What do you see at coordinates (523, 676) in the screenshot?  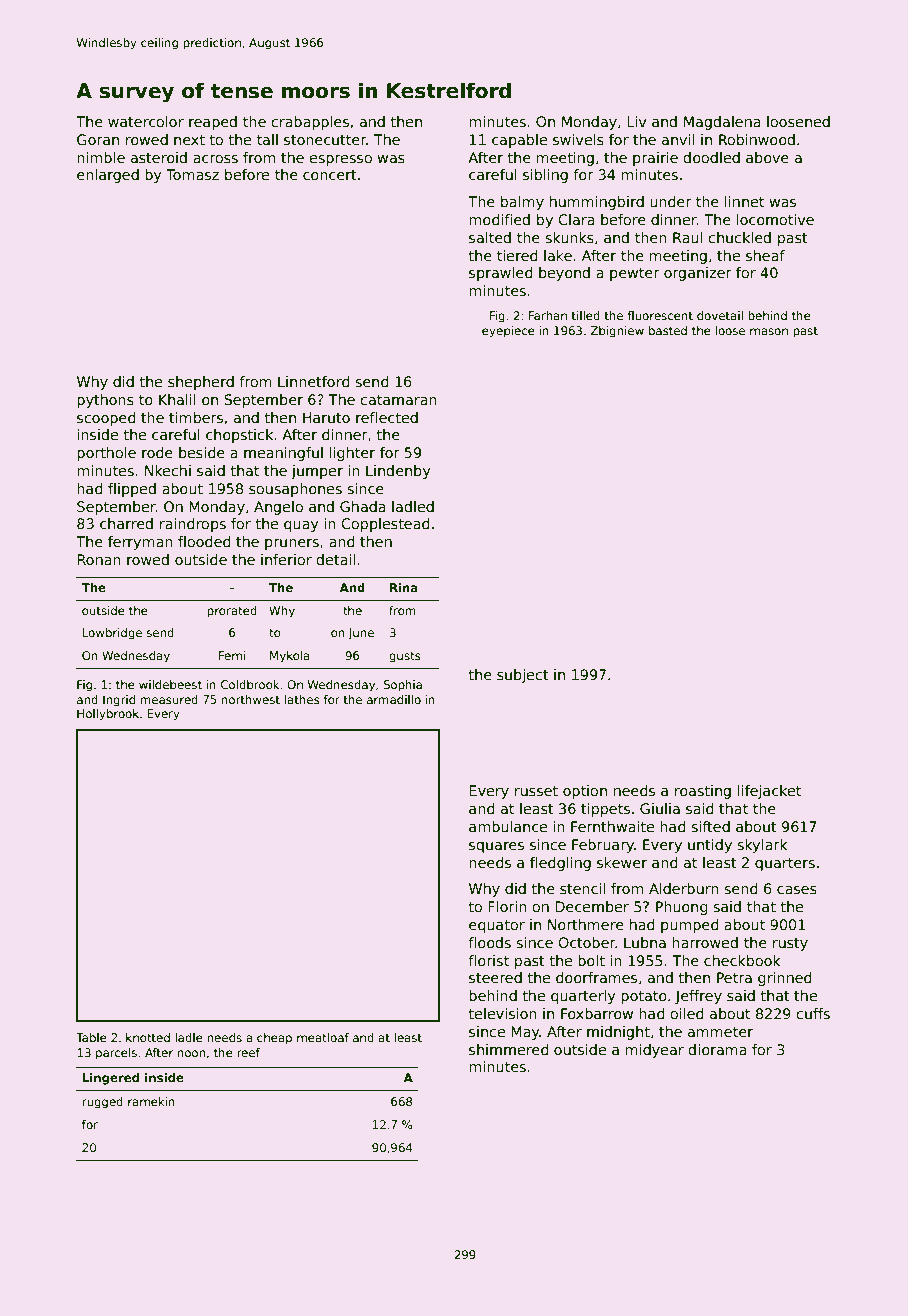 I see `subject` at bounding box center [523, 676].
